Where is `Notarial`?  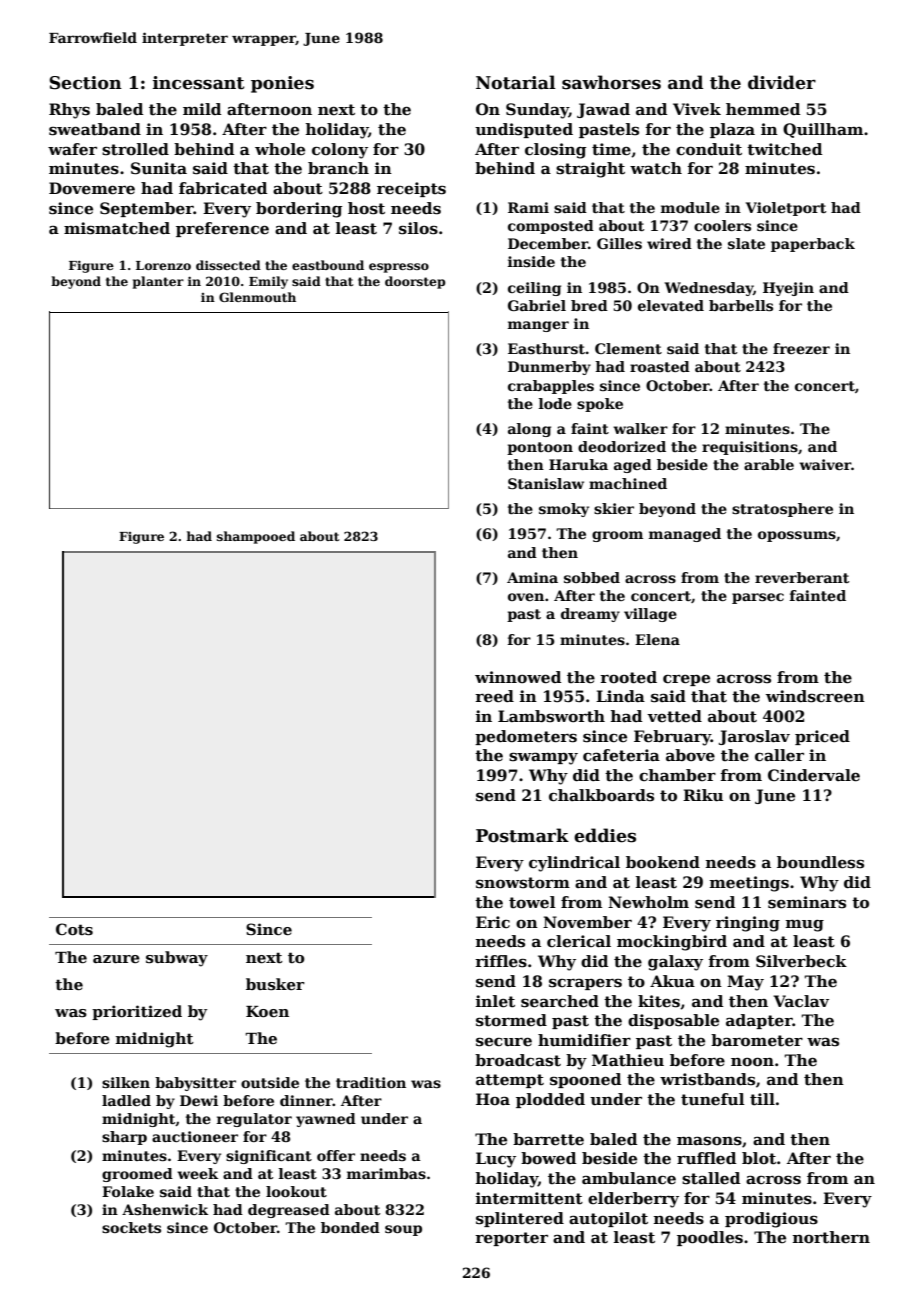
Notarial is located at coordinates (516, 82).
